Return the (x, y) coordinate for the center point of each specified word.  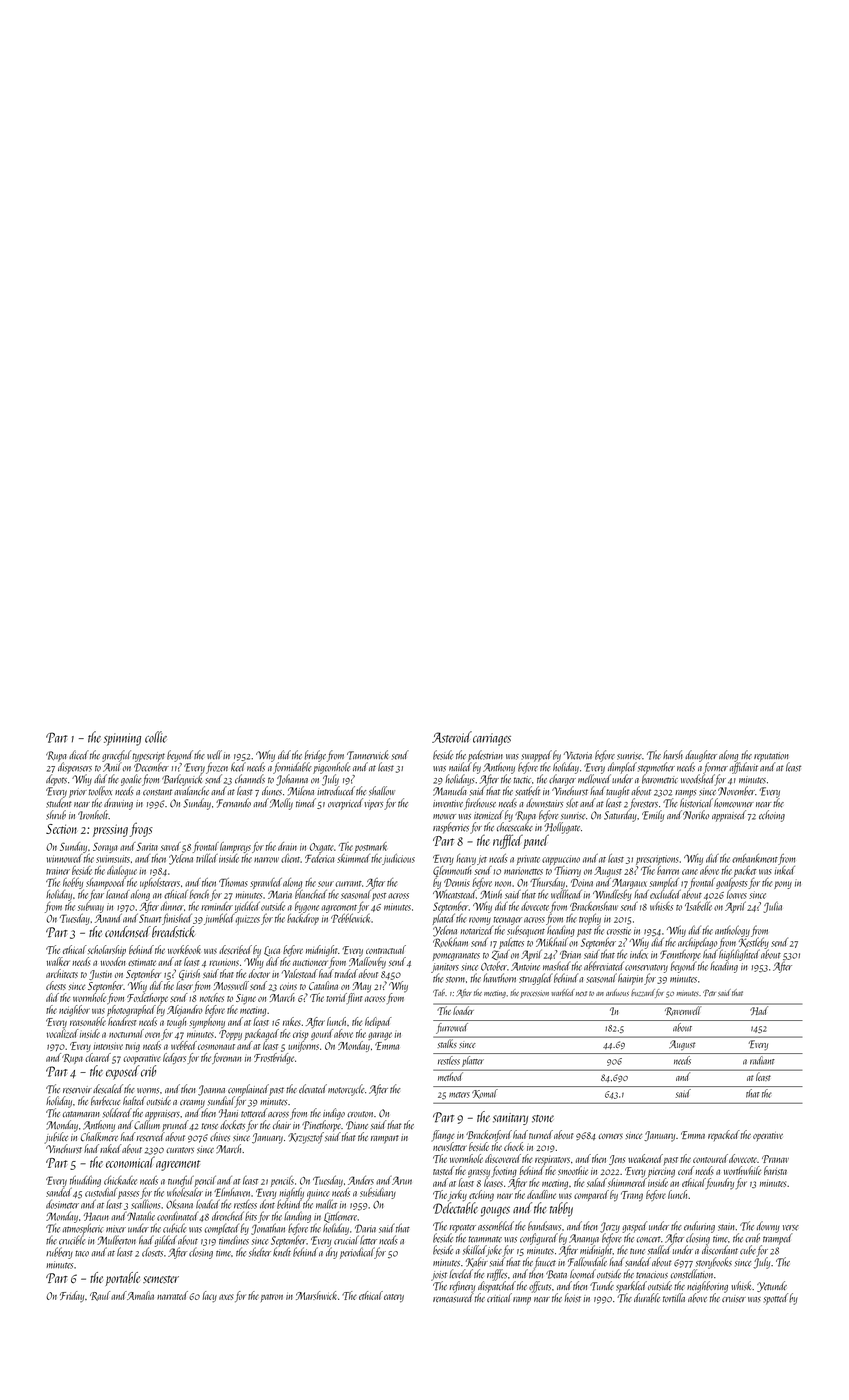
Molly (281, 804)
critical (499, 1298)
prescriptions (657, 860)
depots (56, 780)
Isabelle (698, 906)
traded (346, 973)
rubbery (59, 1253)
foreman (226, 1058)
